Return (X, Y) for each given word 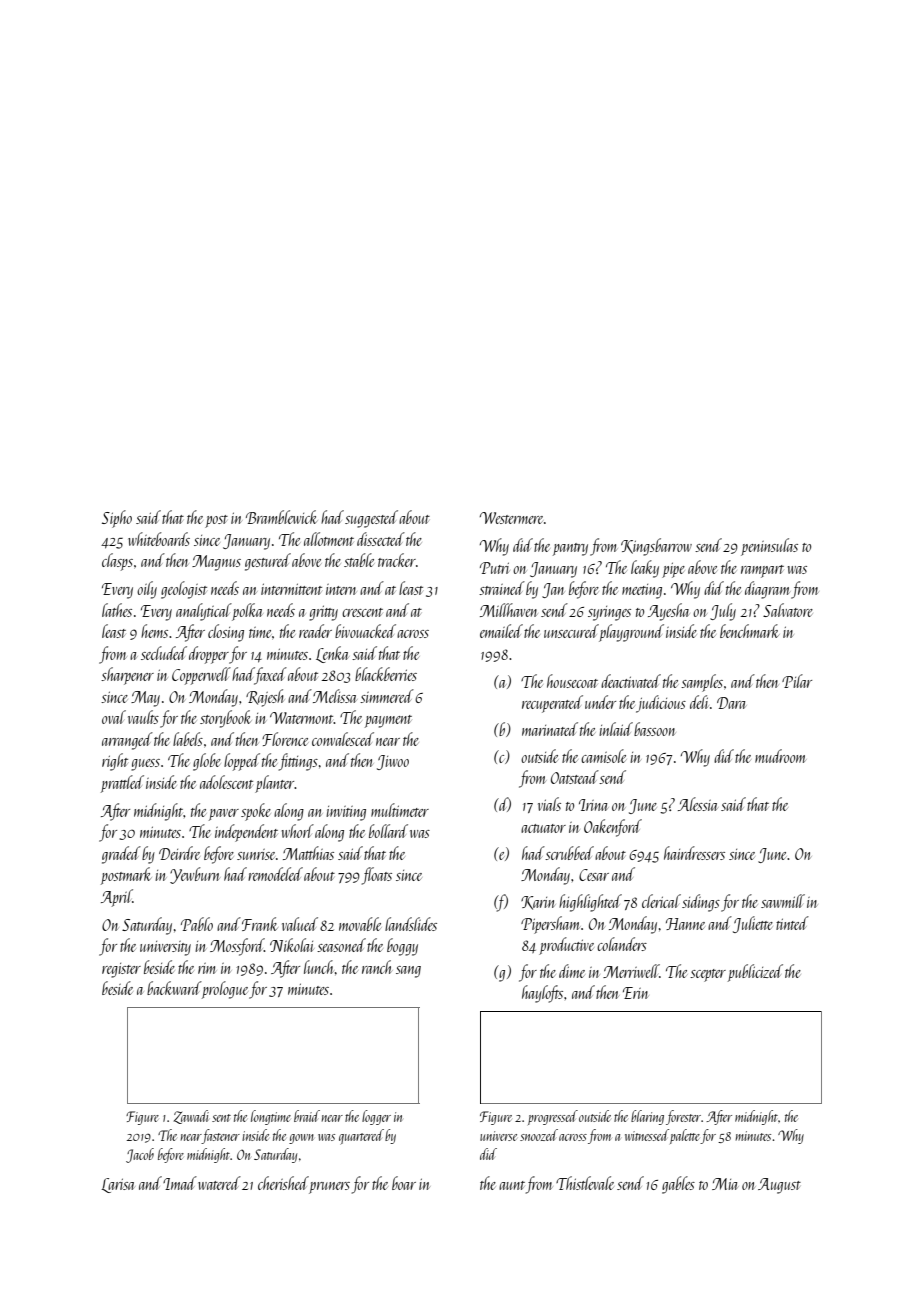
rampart (762, 571)
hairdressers (694, 853)
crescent (362, 612)
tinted (792, 923)
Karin (537, 903)
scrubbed (569, 853)
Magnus (216, 563)
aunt (512, 1185)
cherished (283, 1183)
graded (121, 855)
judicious (661, 704)
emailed (501, 631)
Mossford (237, 947)
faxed (271, 675)
